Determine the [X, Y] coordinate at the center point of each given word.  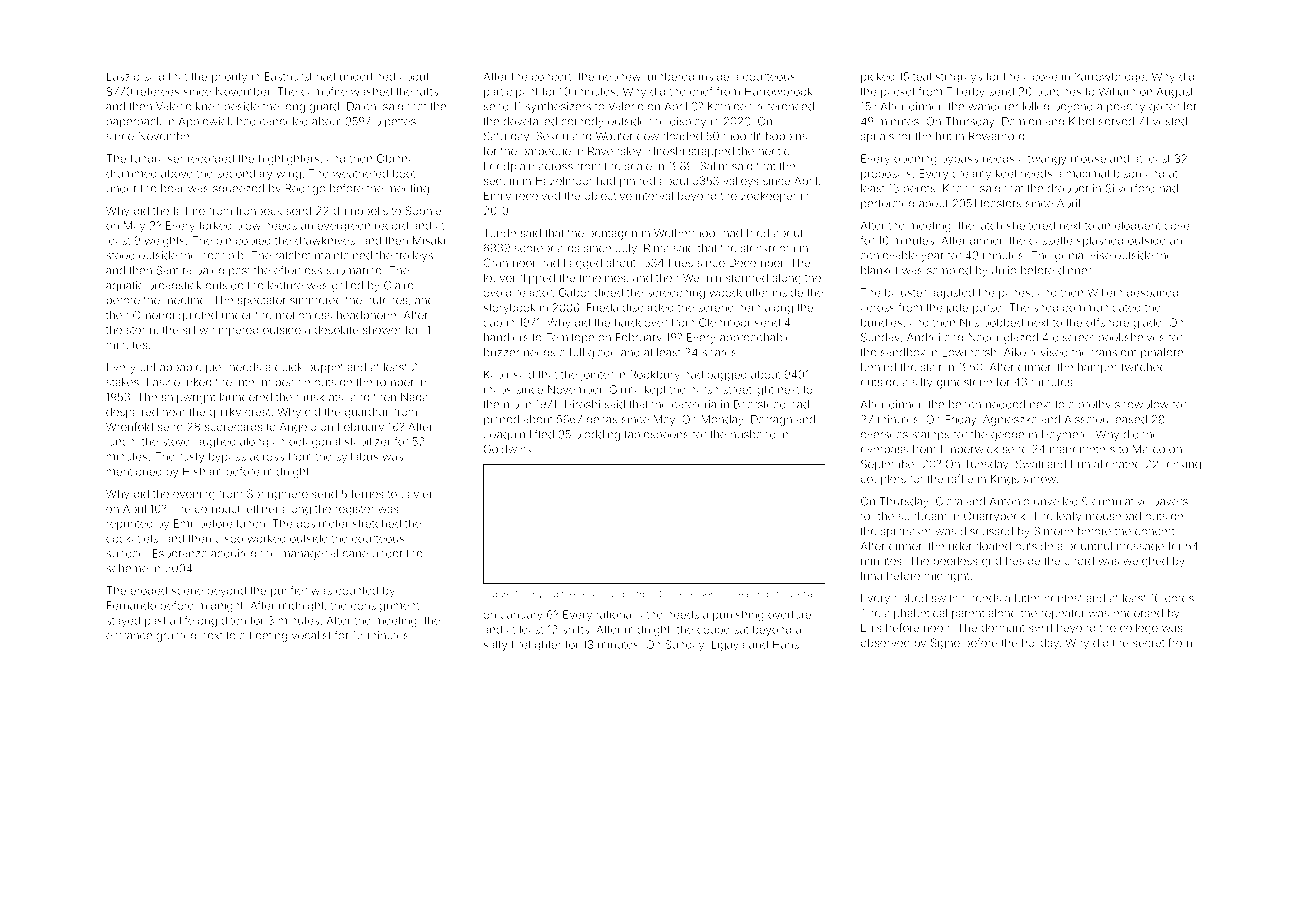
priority [229, 77]
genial [1070, 256]
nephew [620, 77]
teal [922, 76]
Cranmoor [510, 262]
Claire [398, 285]
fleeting [268, 636]
